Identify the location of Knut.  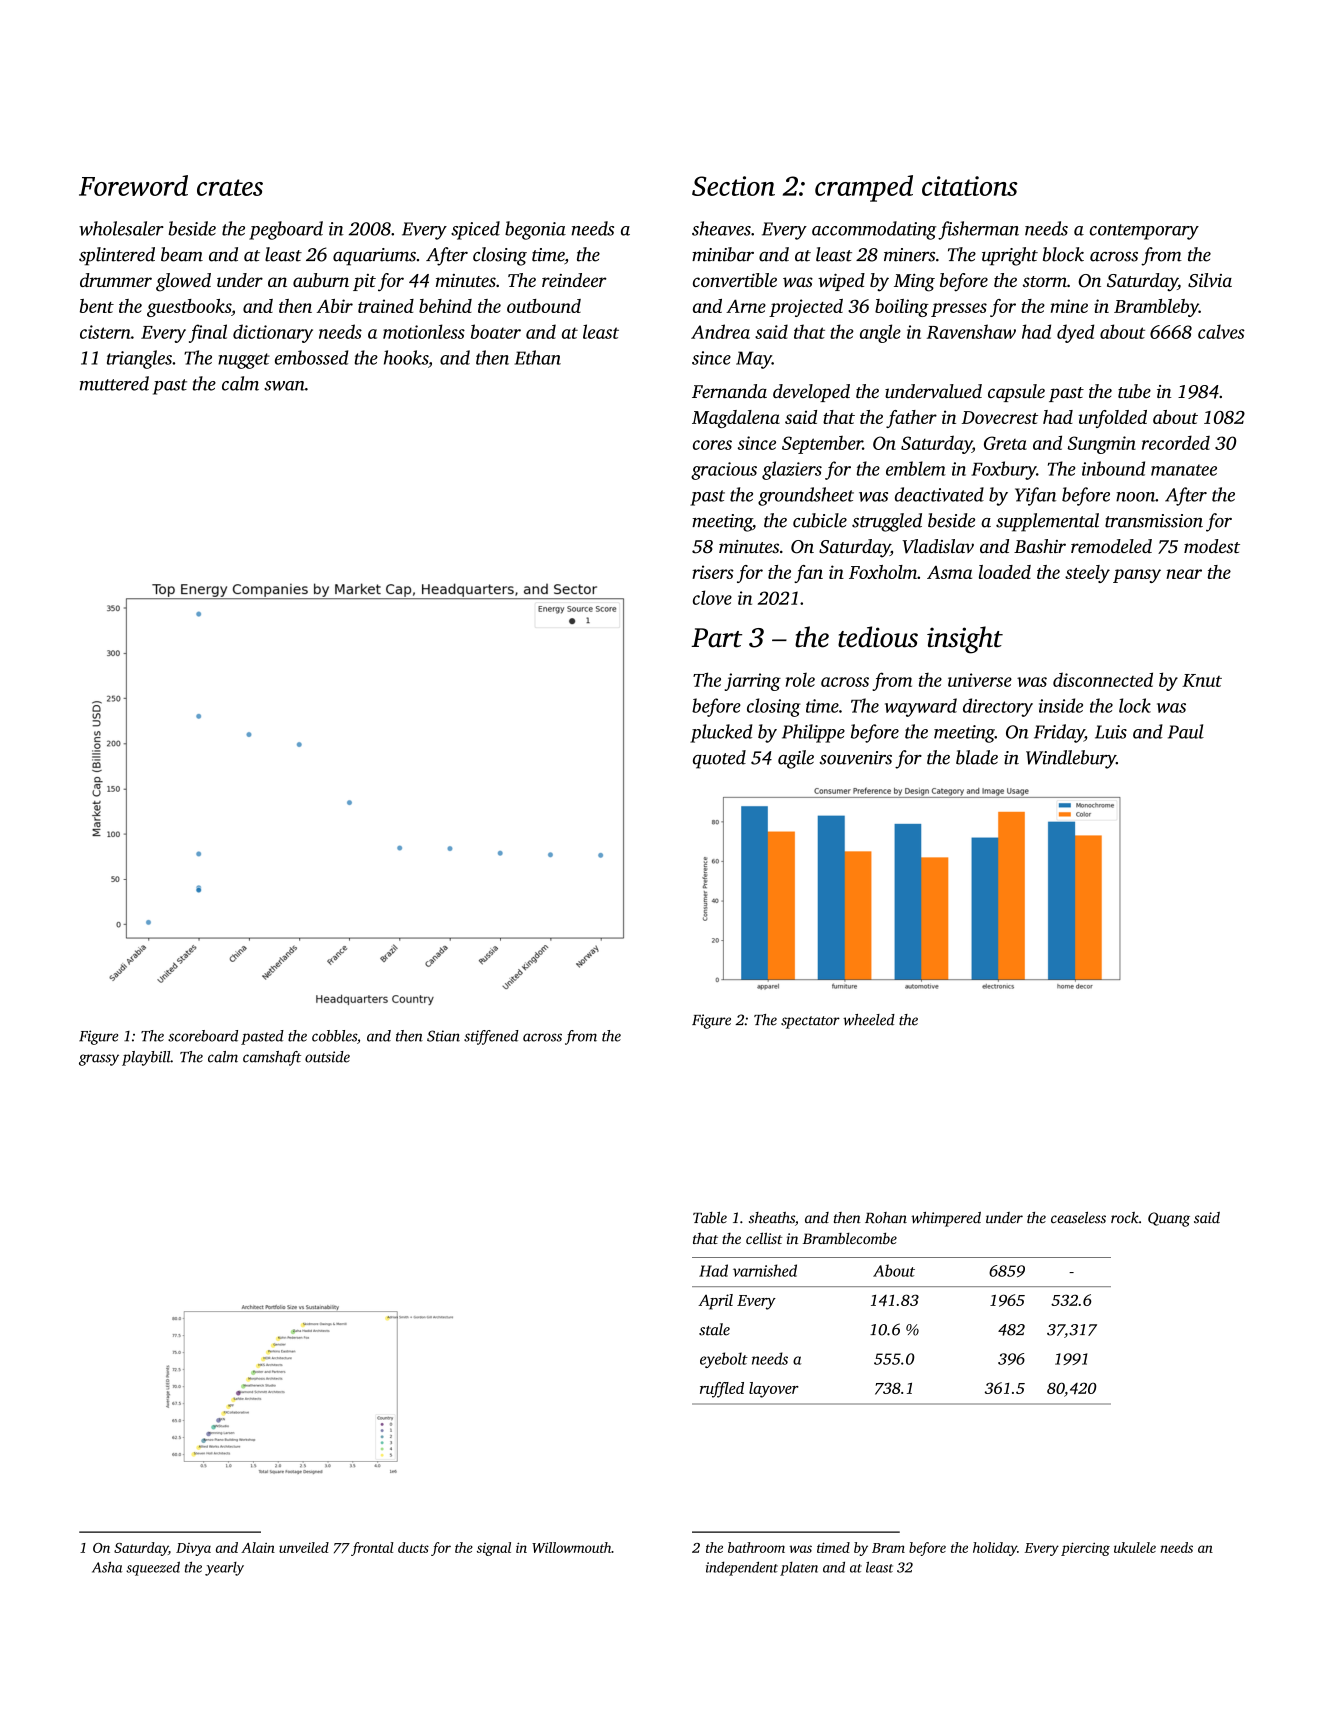
(1202, 680).
